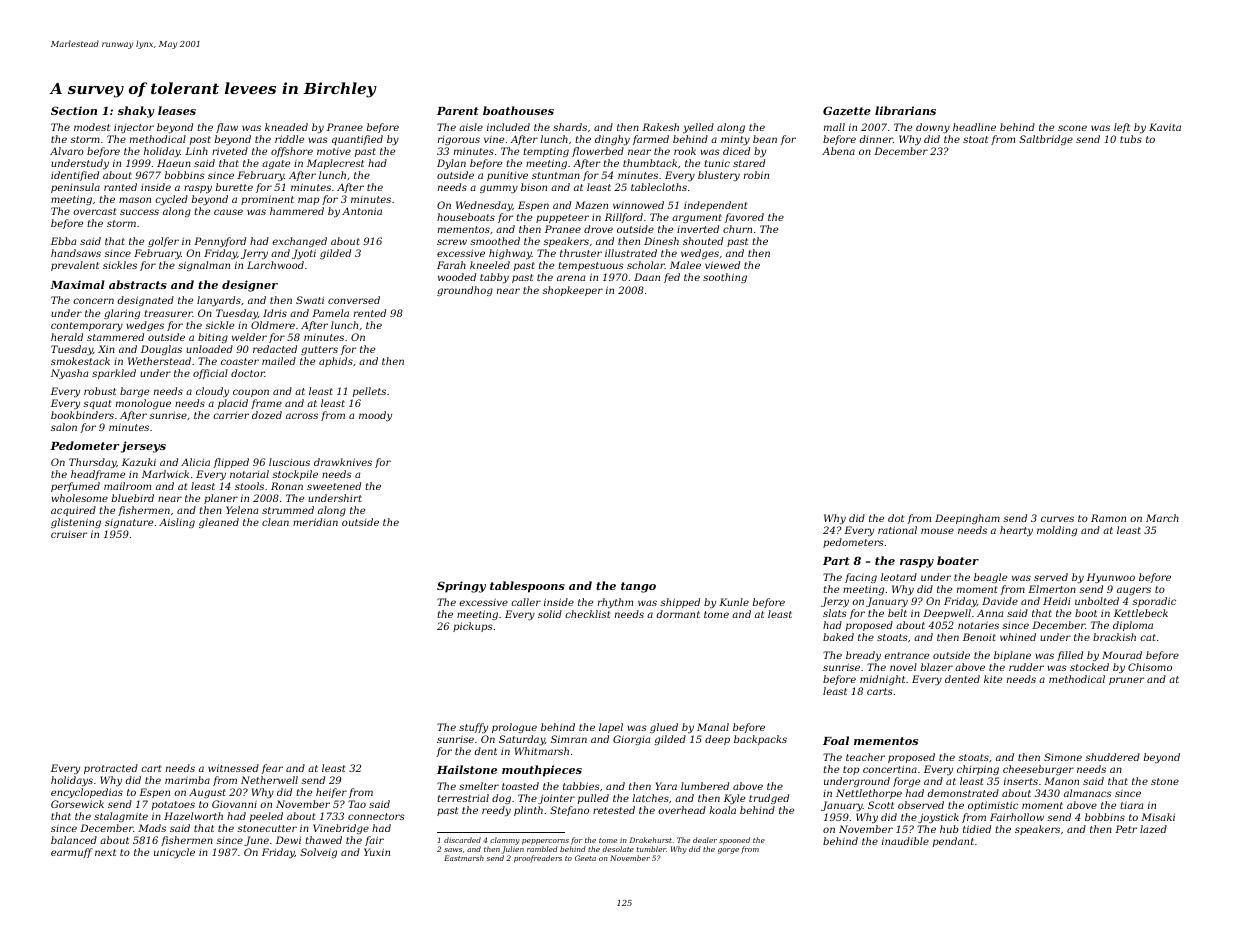  What do you see at coordinates (159, 361) in the image?
I see `Wetherstead` at bounding box center [159, 361].
